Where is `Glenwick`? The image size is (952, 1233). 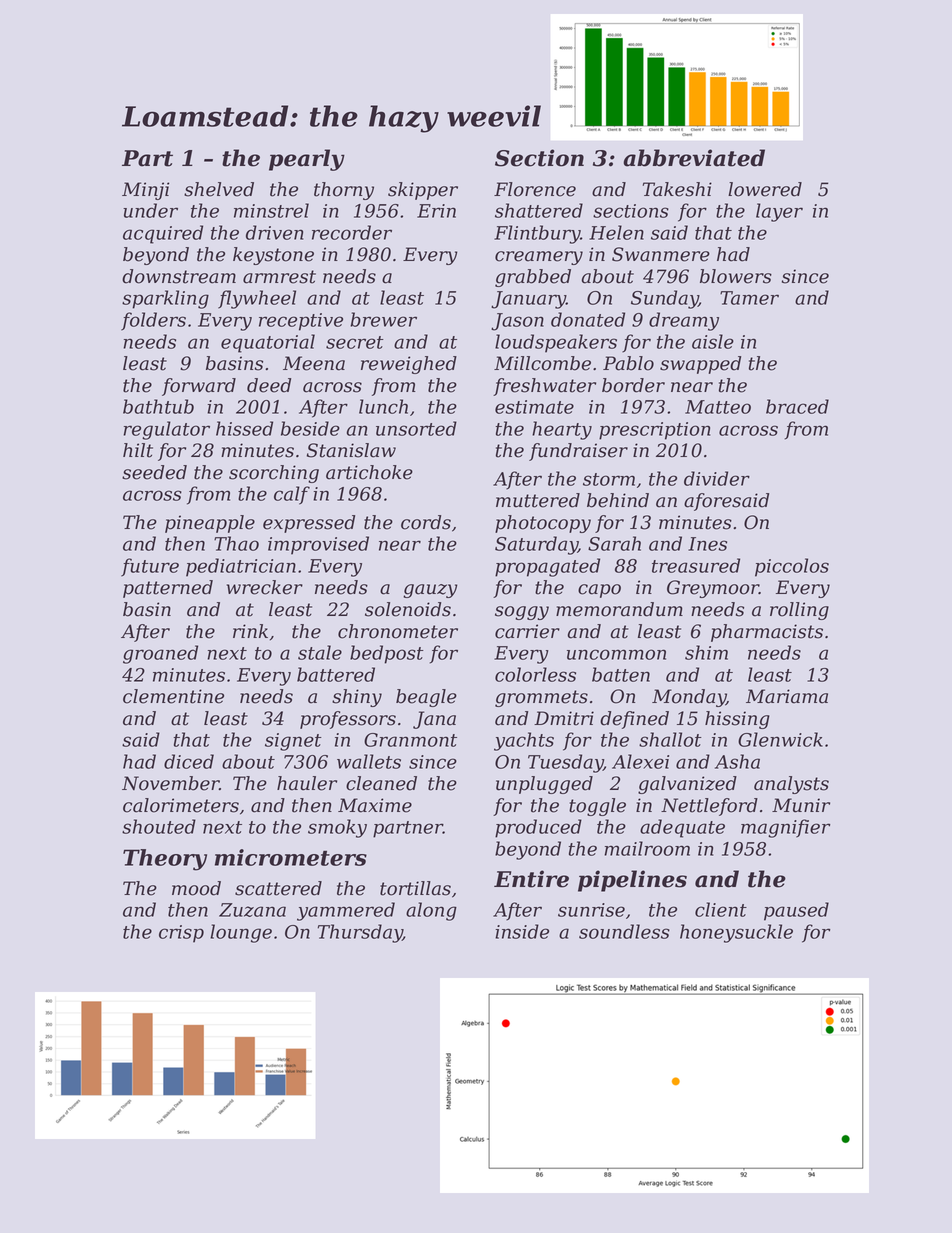
Glenwick is located at coordinates (780, 739).
